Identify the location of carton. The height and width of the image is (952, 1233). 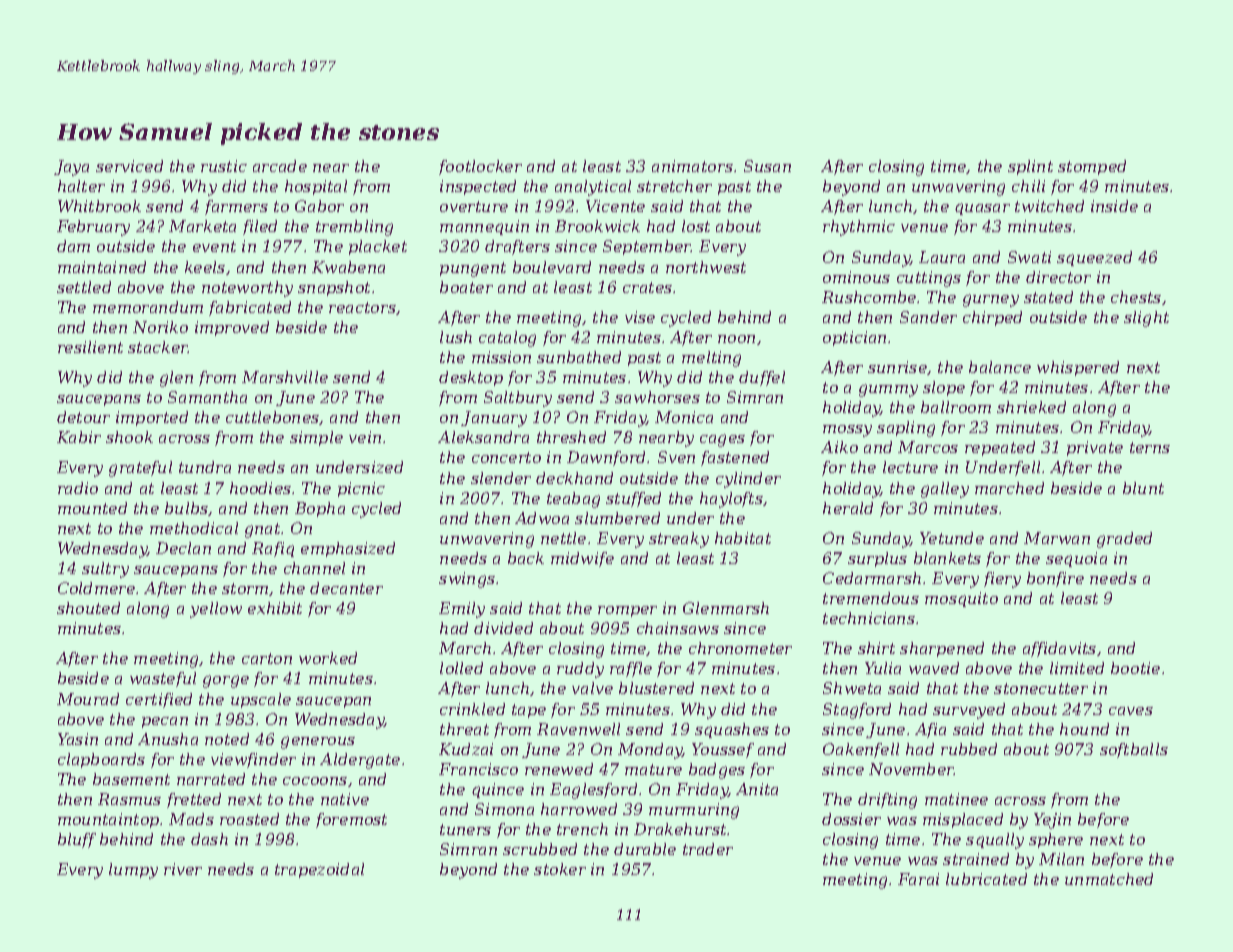
(267, 658).
